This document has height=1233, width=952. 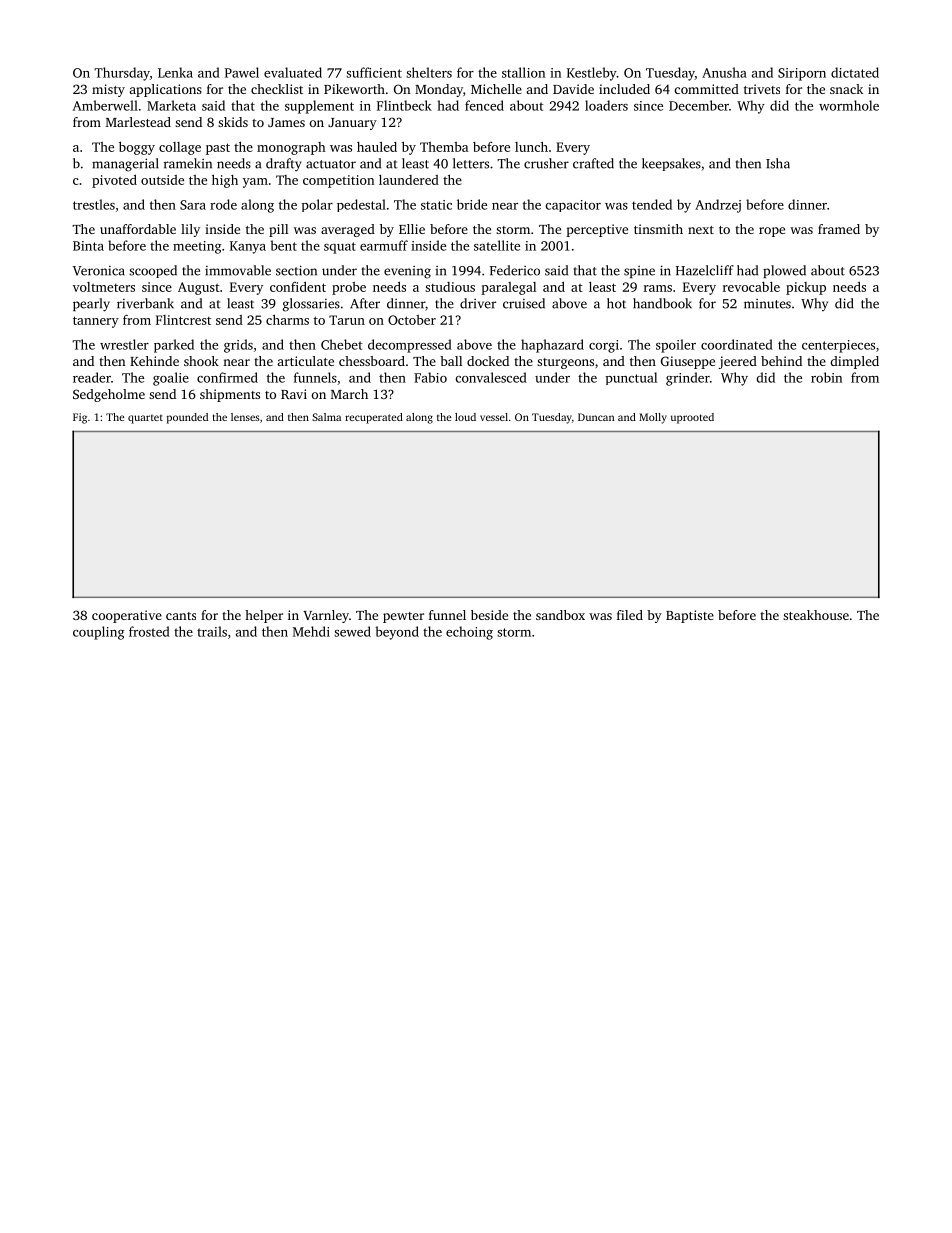 I want to click on ramekin, so click(x=188, y=163).
